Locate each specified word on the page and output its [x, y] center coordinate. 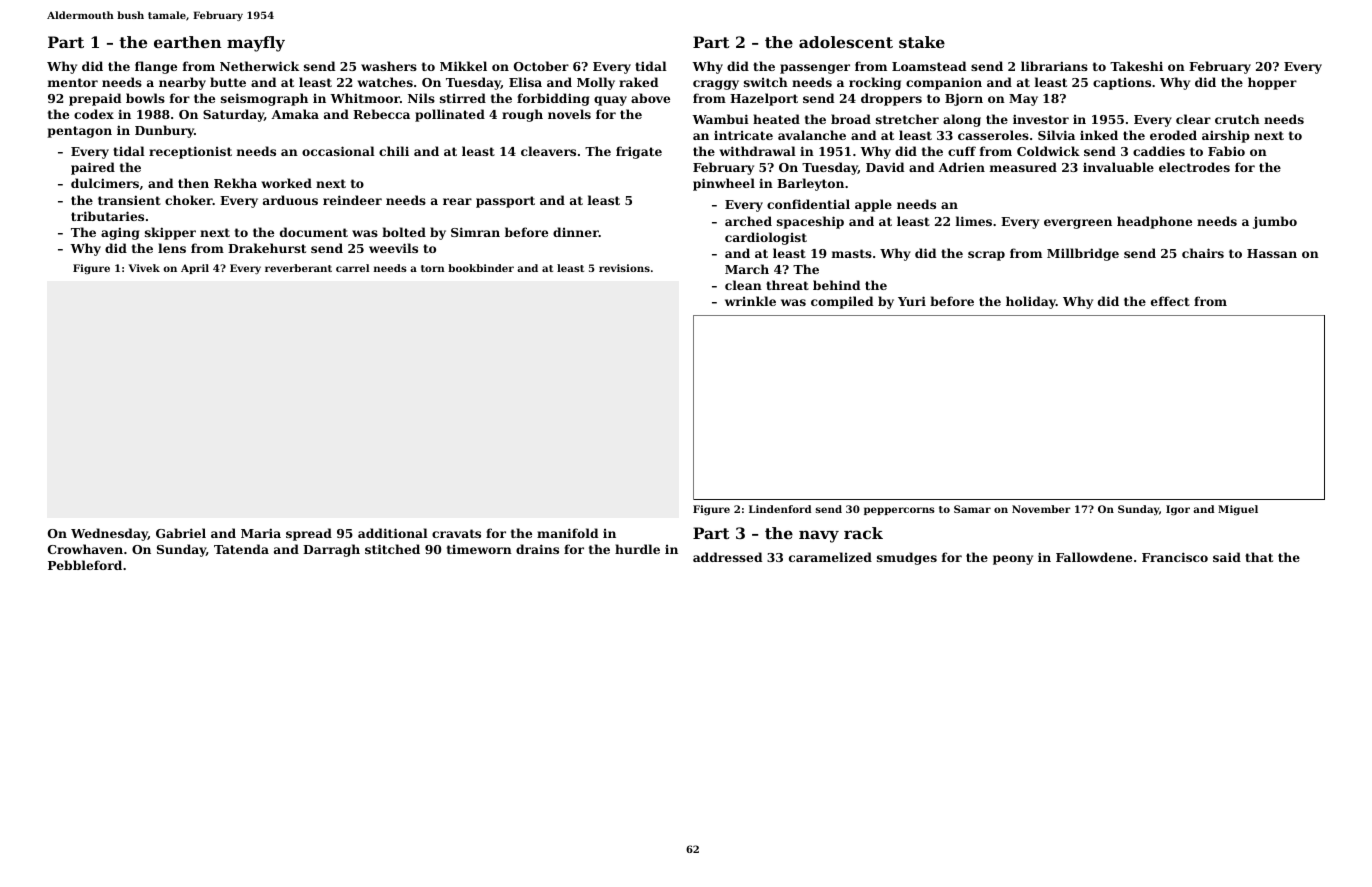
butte [228, 82]
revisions [624, 268]
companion [944, 83]
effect [1170, 301]
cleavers [548, 151]
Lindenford [780, 509]
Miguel [1238, 510]
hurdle [637, 549]
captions [1122, 84]
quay [610, 101]
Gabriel [181, 533]
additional [393, 533]
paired [93, 168]
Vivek [144, 268]
